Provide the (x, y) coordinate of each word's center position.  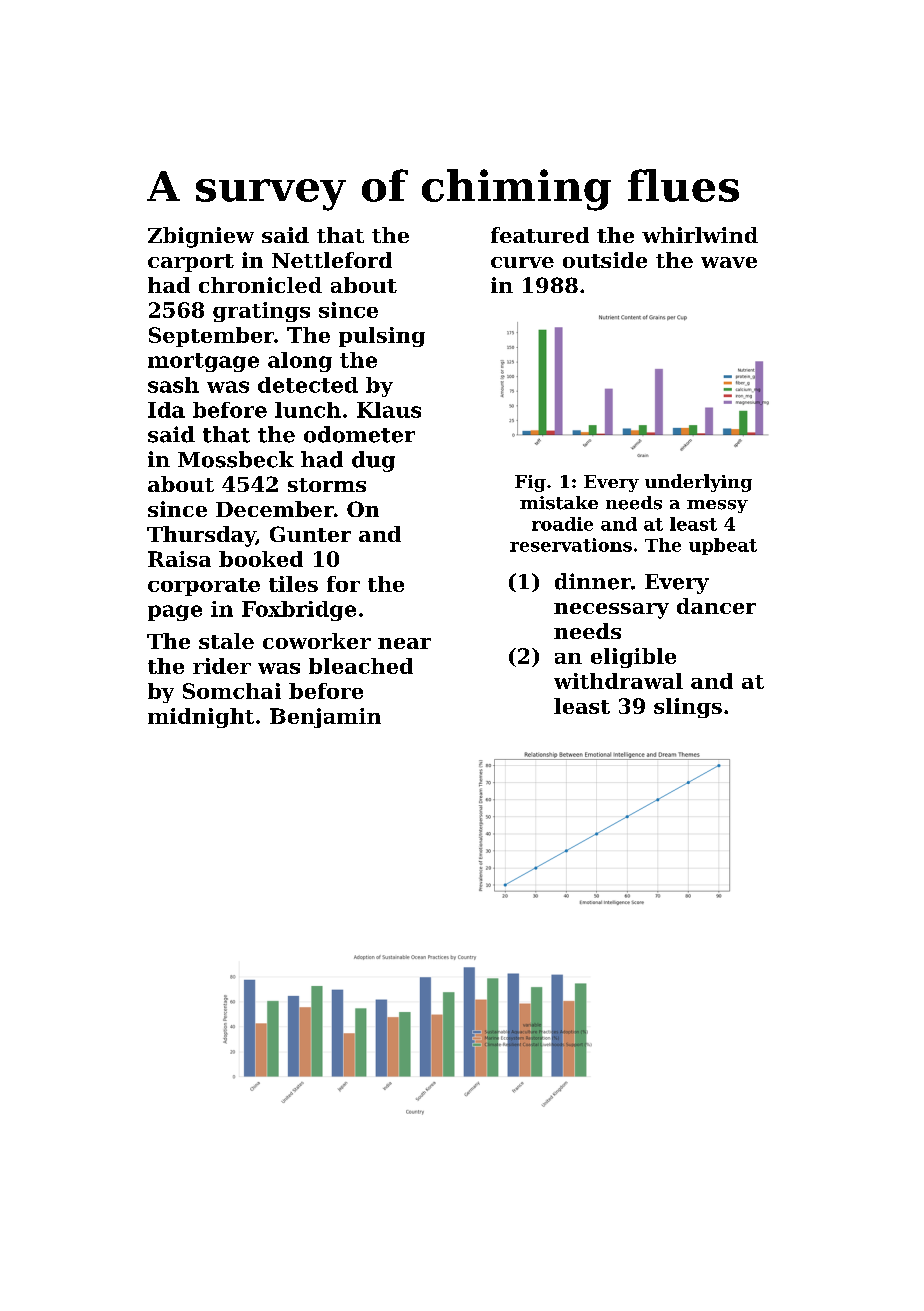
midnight (201, 718)
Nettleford (332, 260)
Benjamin (325, 718)
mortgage (203, 362)
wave (729, 262)
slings (688, 708)
